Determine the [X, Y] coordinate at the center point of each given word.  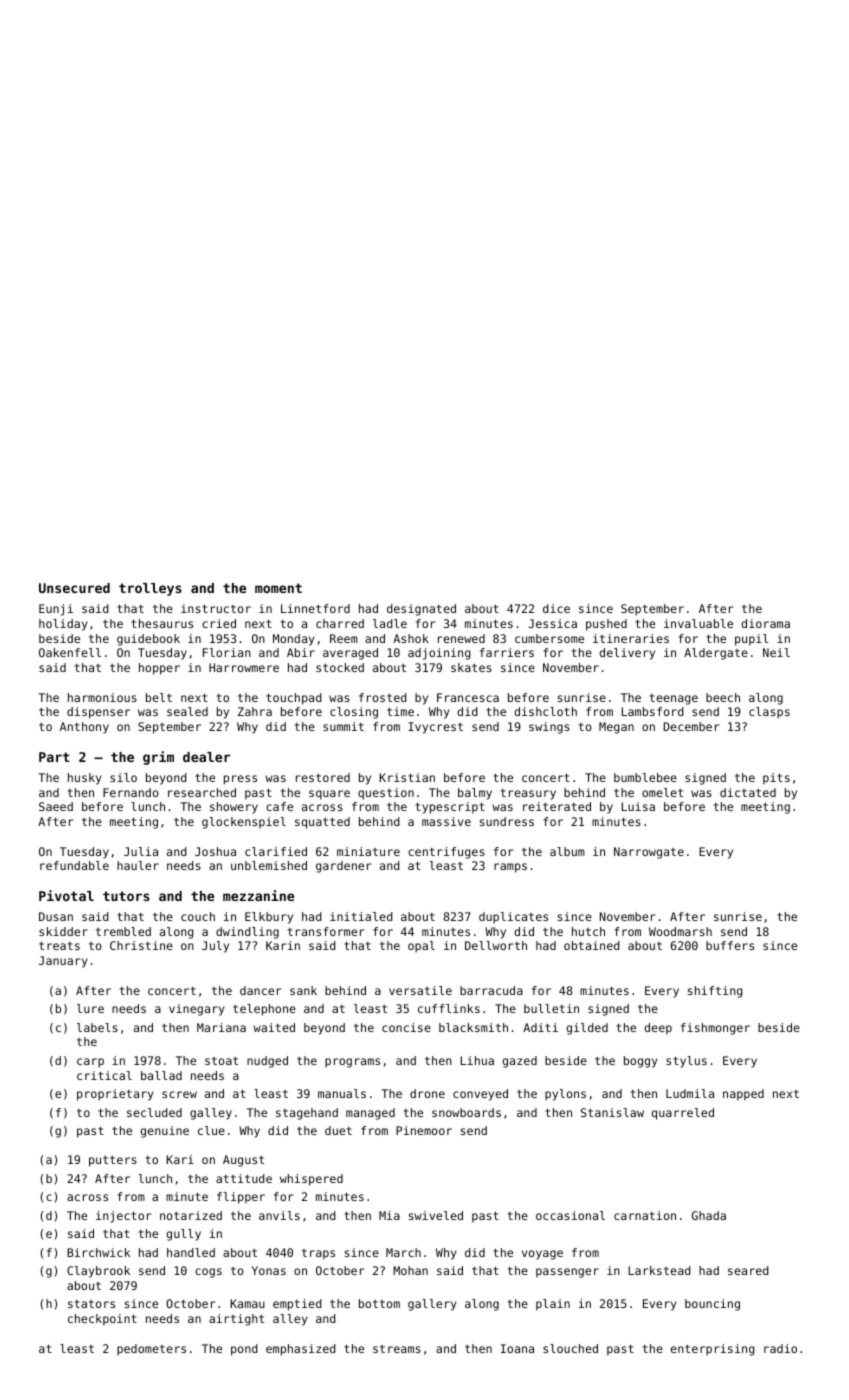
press [240, 780]
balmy [475, 794]
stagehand [307, 1114]
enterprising [713, 1350]
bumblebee [645, 777]
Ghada [709, 1215]
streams [397, 1349]
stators [91, 1304]
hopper [159, 669]
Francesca [468, 697]
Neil [776, 652]
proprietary [115, 1095]
